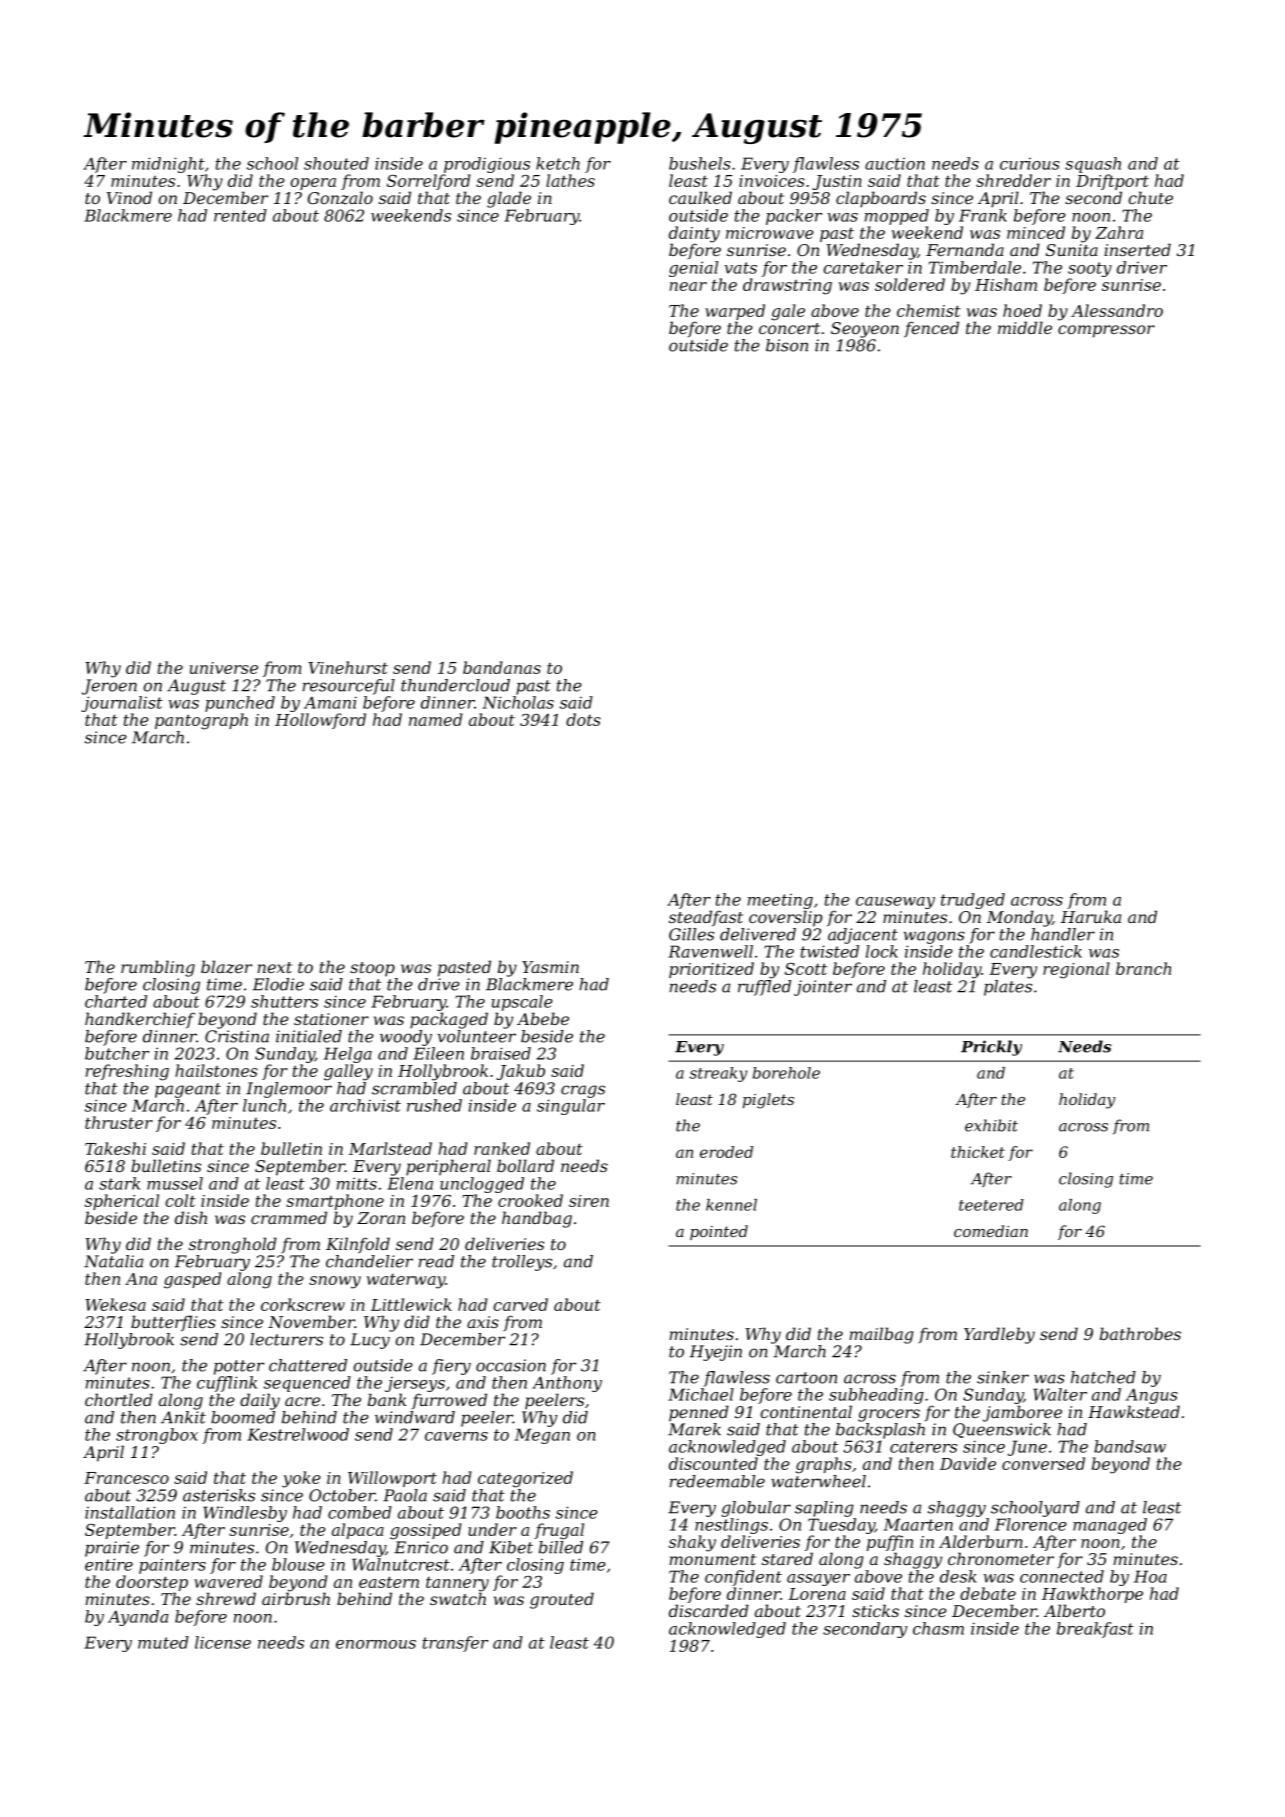 The width and height of the page is (1285, 1817). Describe the element at coordinates (973, 901) in the page. I see `trudged` at that location.
